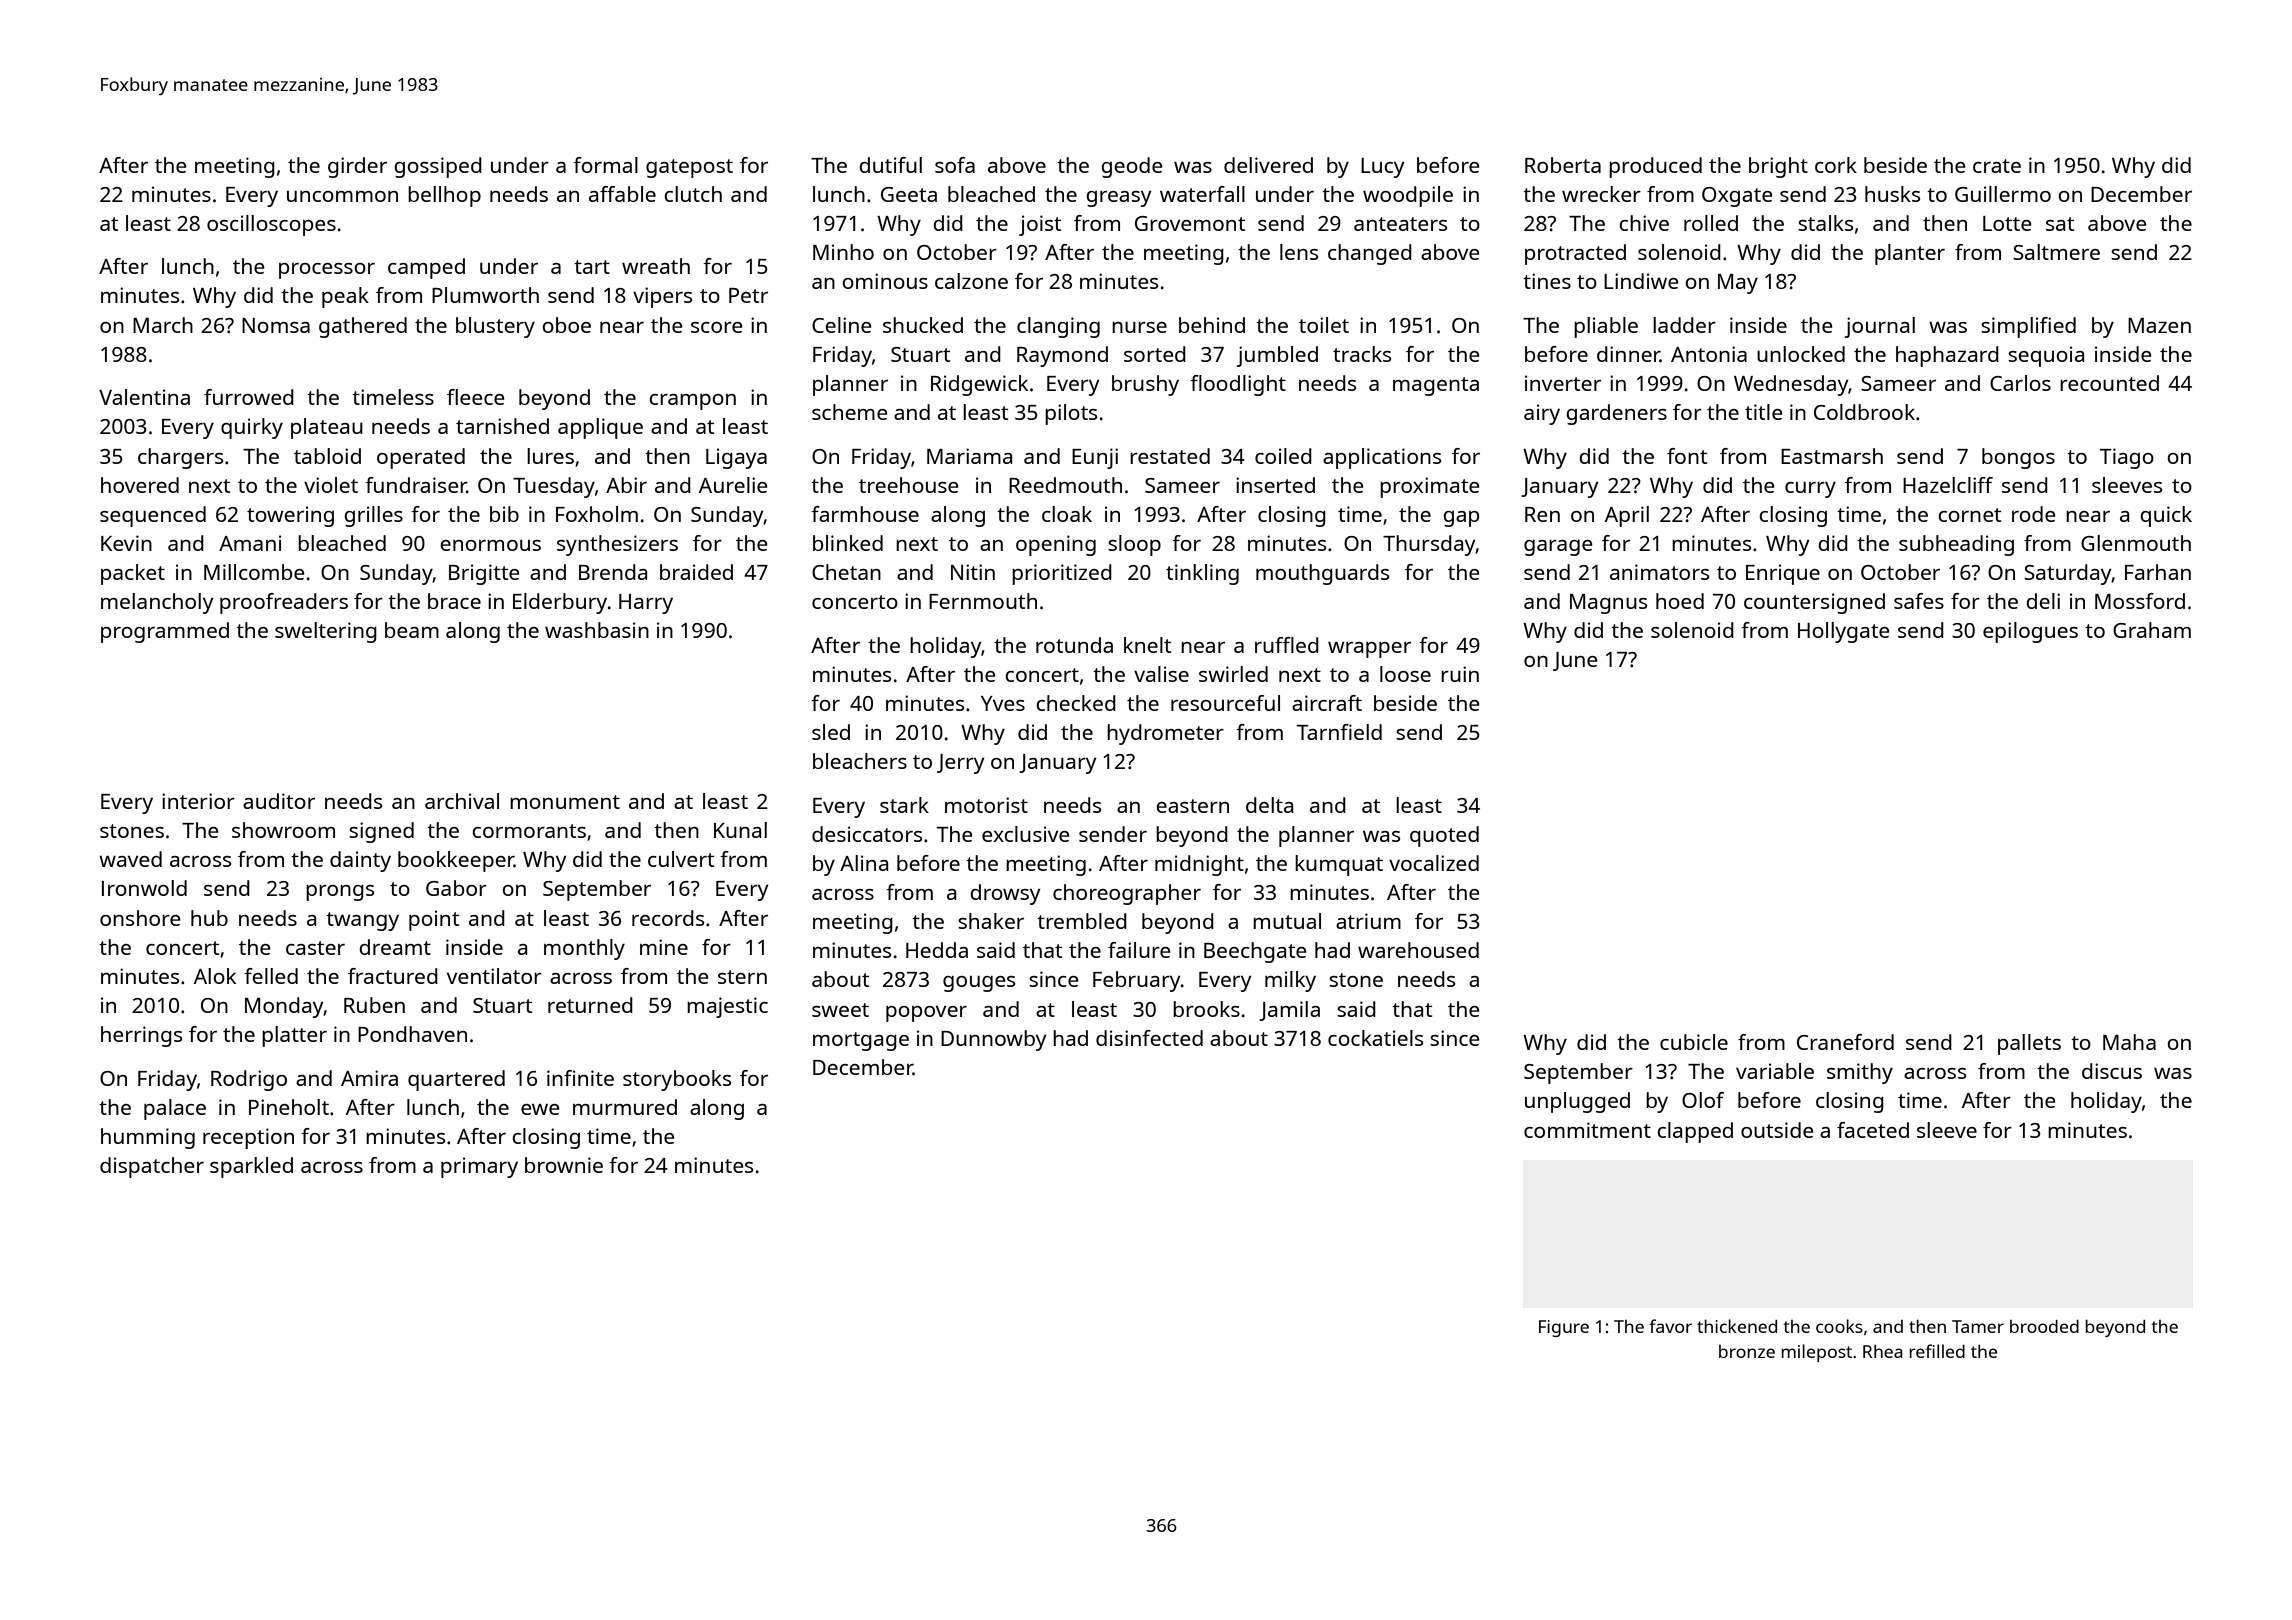 The image size is (2292, 1620). Describe the element at coordinates (1383, 168) in the screenshot. I see `Lucy` at that location.
